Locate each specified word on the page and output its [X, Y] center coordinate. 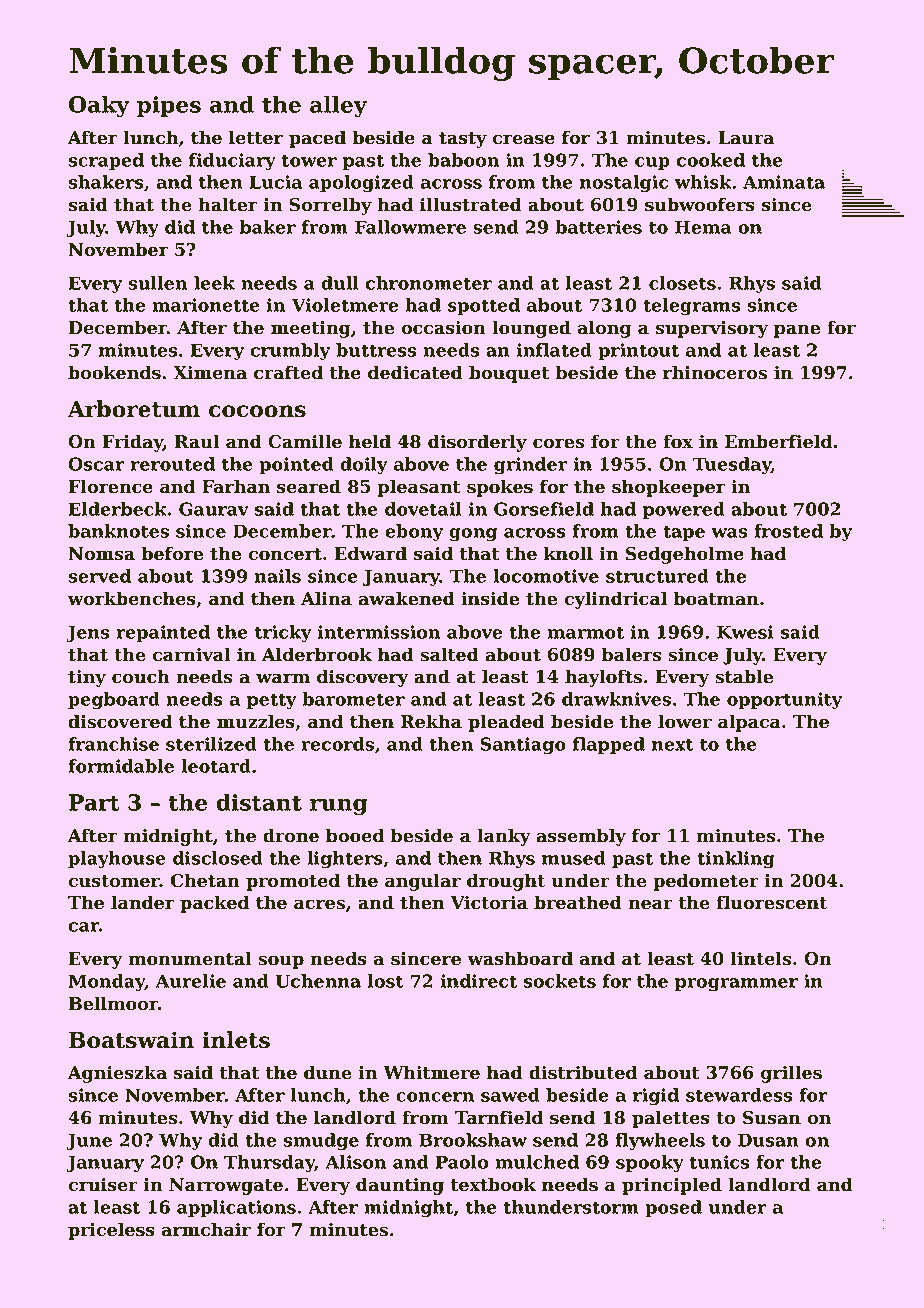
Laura [746, 138]
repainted [163, 633]
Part [94, 802]
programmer [736, 985]
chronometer [429, 283]
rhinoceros [715, 372]
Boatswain [131, 1040]
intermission [379, 632]
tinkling [736, 860]
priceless [111, 1231]
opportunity [784, 701]
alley [338, 106]
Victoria [489, 903]
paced [317, 139]
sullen [157, 283]
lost [386, 981]
